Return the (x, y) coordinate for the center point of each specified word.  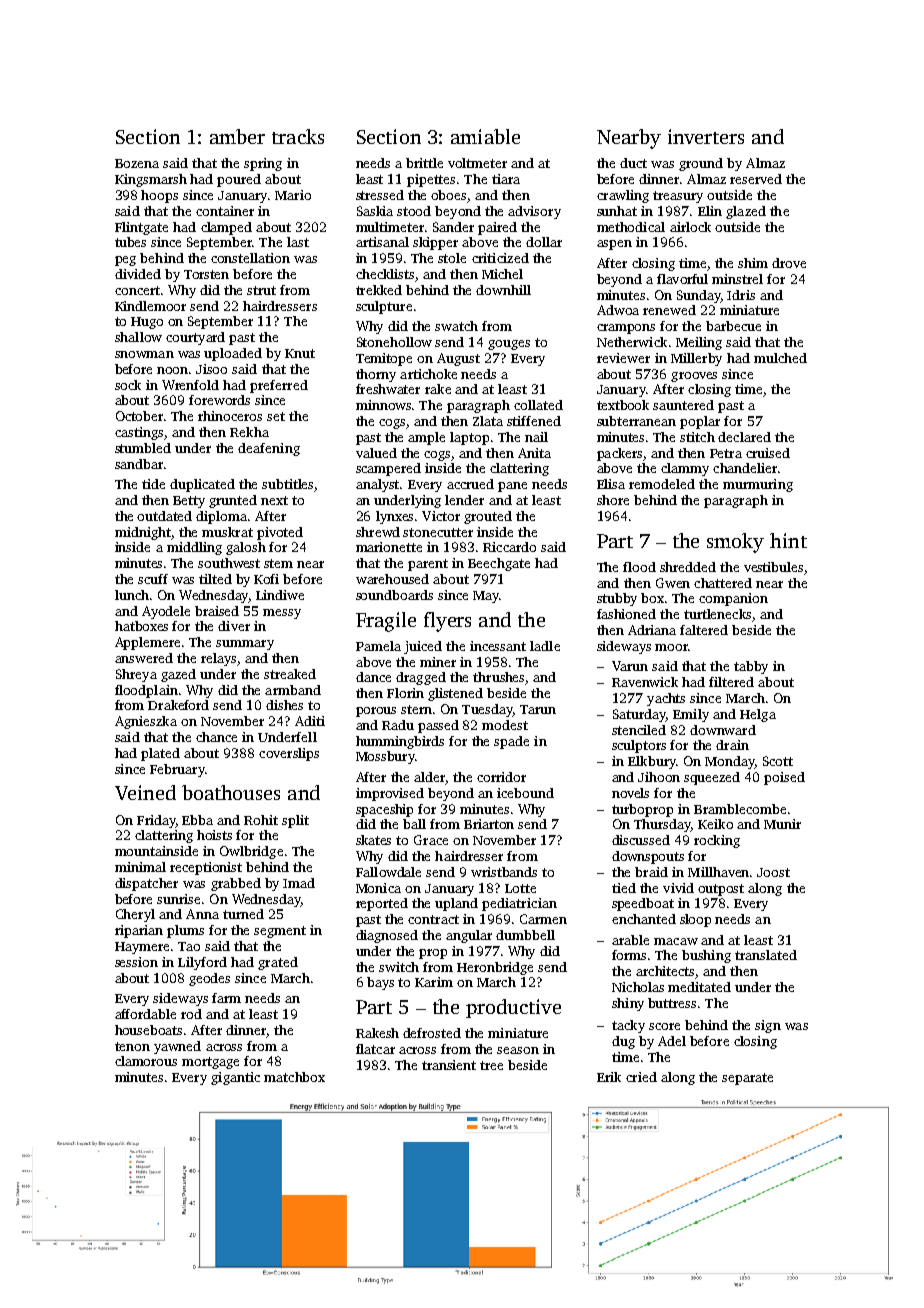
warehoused (392, 579)
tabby (751, 667)
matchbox (294, 1077)
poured (239, 180)
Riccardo (509, 547)
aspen (614, 245)
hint (788, 540)
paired (497, 228)
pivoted (280, 533)
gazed (178, 675)
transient (449, 1065)
